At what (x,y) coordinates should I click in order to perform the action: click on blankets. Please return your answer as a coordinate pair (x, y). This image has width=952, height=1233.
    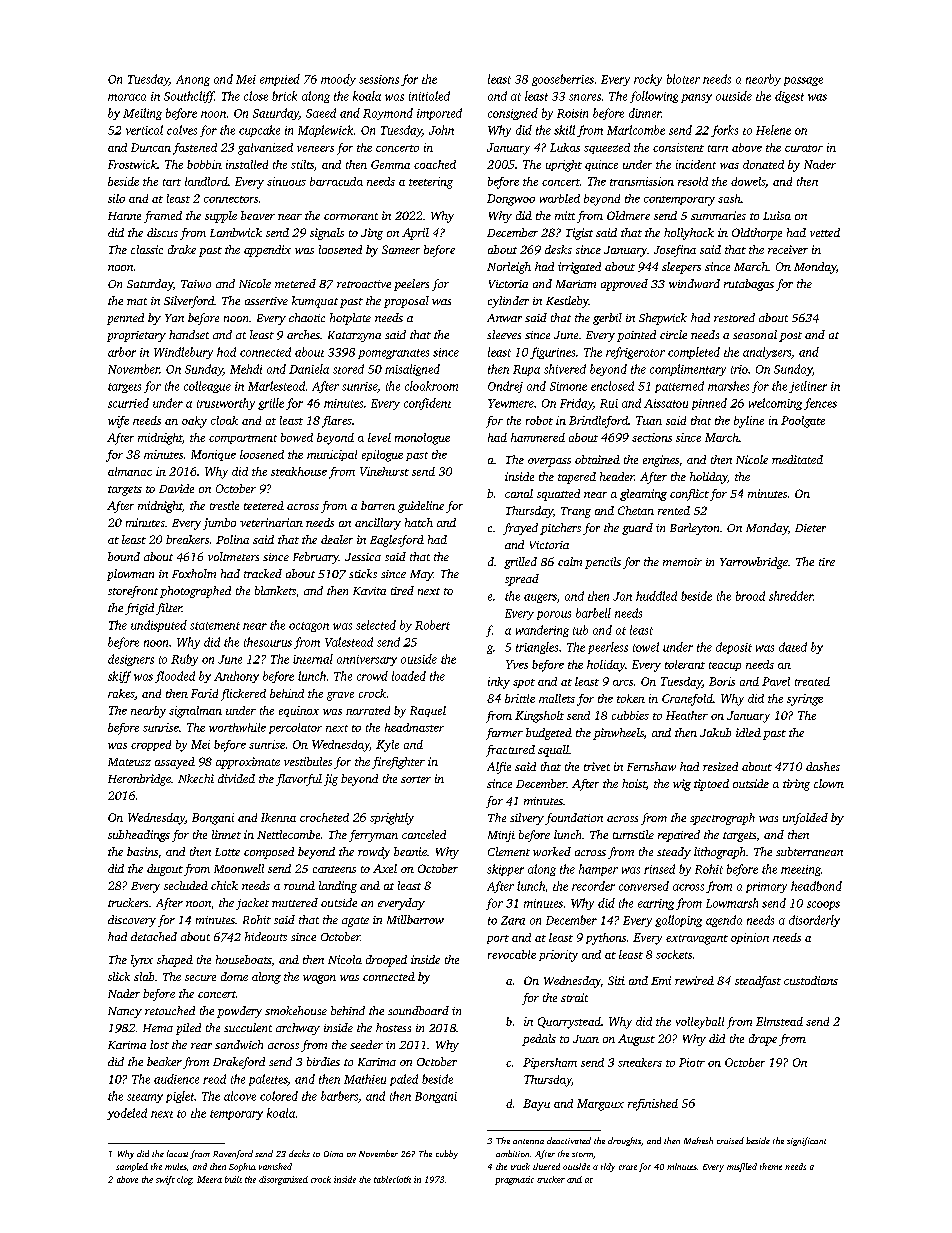
    Looking at the image, I should click on (275, 590).
